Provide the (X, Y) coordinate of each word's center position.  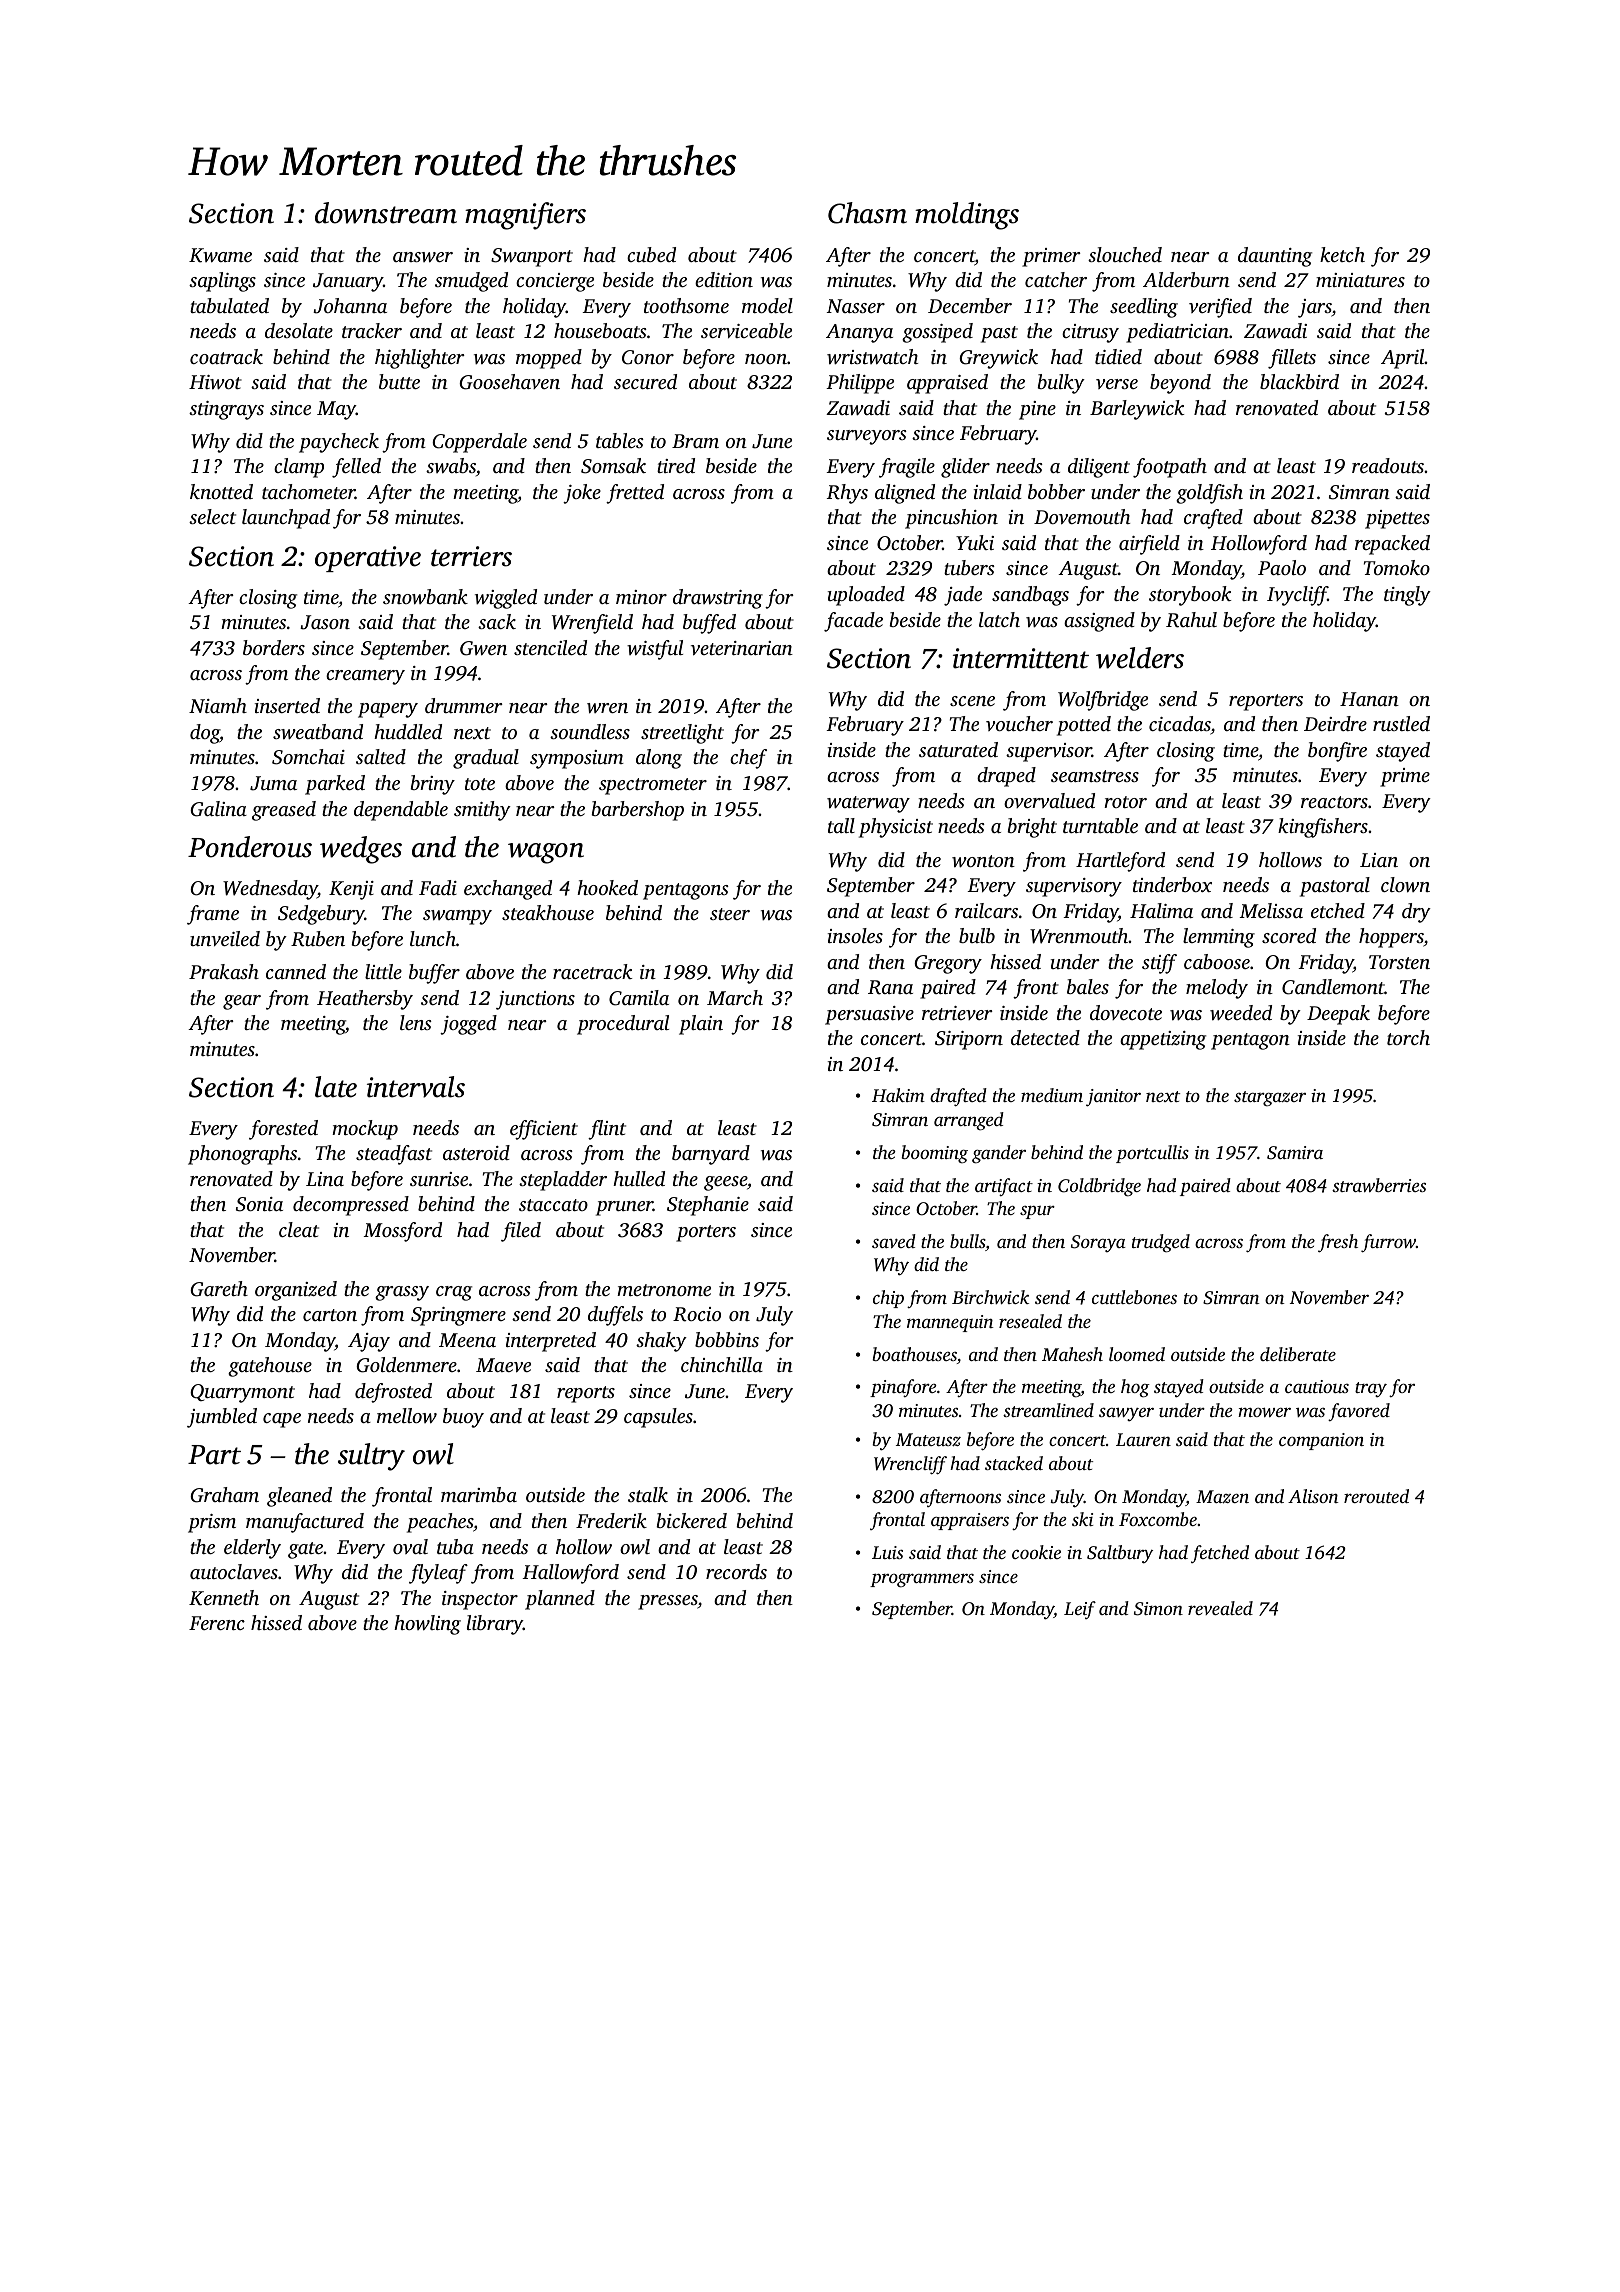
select (212, 516)
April (1403, 359)
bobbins (727, 1339)
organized (296, 1291)
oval (410, 1546)
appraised (947, 384)
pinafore (903, 1388)
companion (1321, 1441)
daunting (1275, 257)
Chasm (867, 213)
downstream (386, 213)
